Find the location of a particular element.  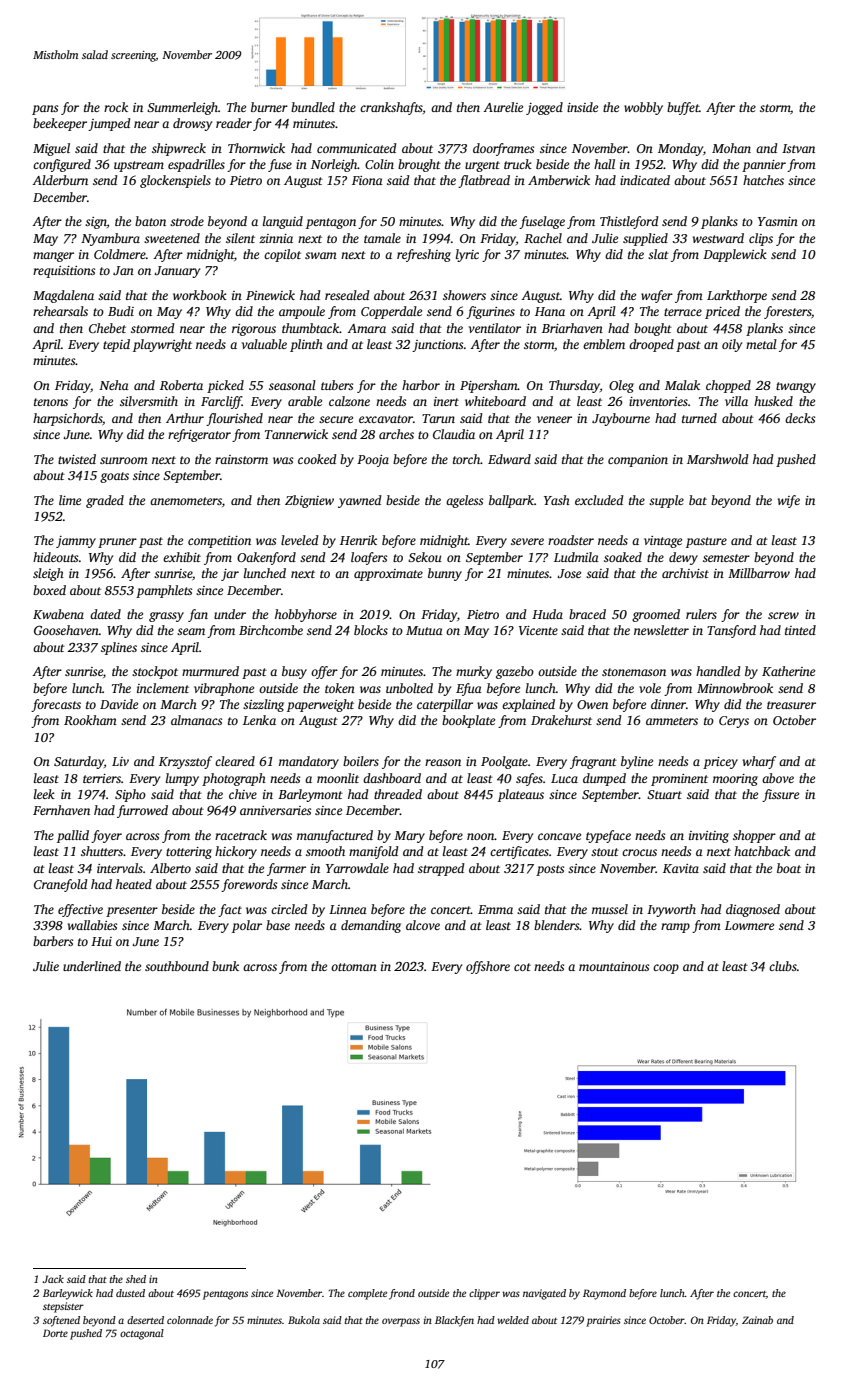

clubs is located at coordinates (783, 966).
